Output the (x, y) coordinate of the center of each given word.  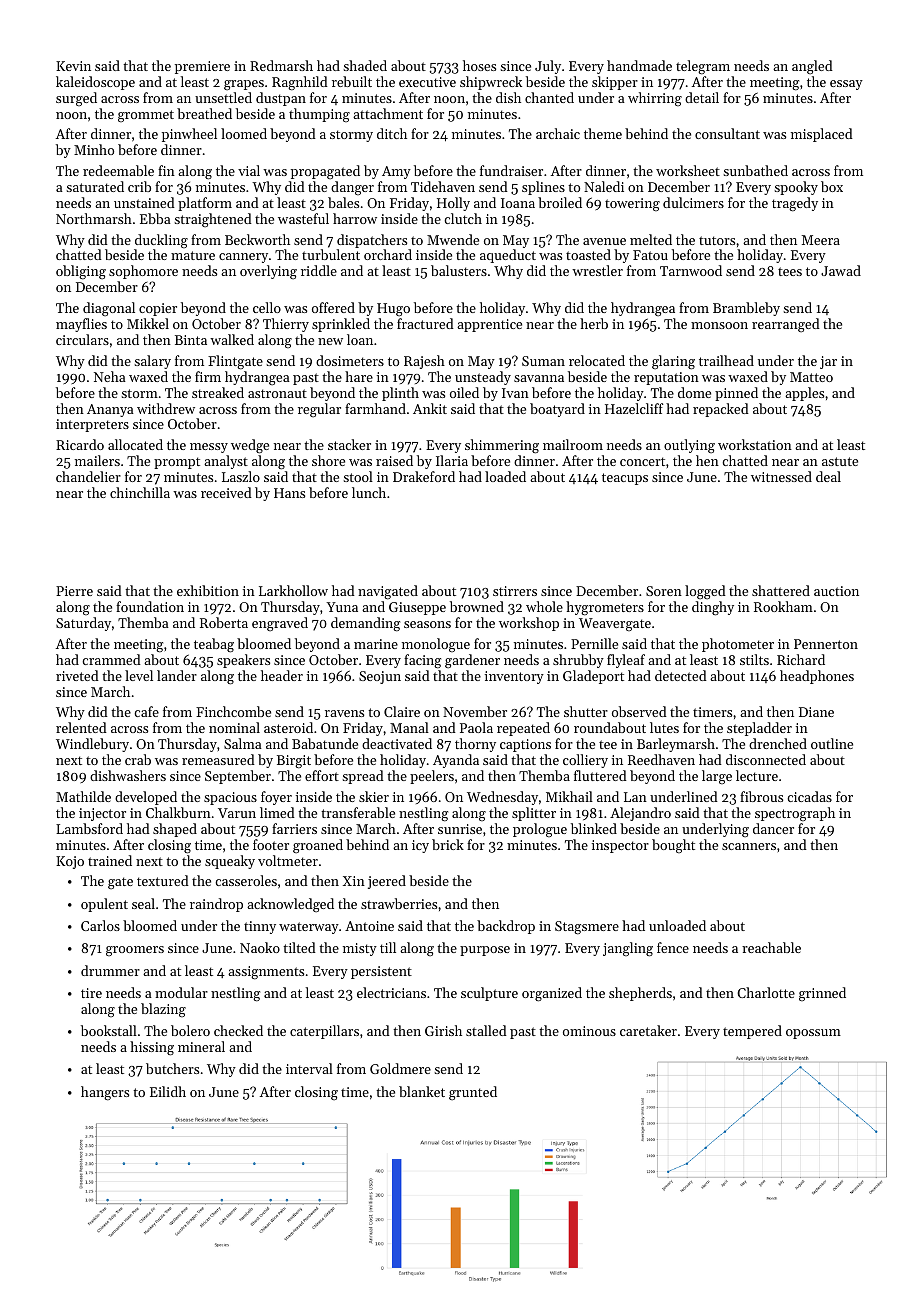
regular (319, 410)
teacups (625, 479)
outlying (689, 446)
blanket (422, 1091)
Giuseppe (417, 608)
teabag (214, 645)
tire (91, 993)
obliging (81, 272)
